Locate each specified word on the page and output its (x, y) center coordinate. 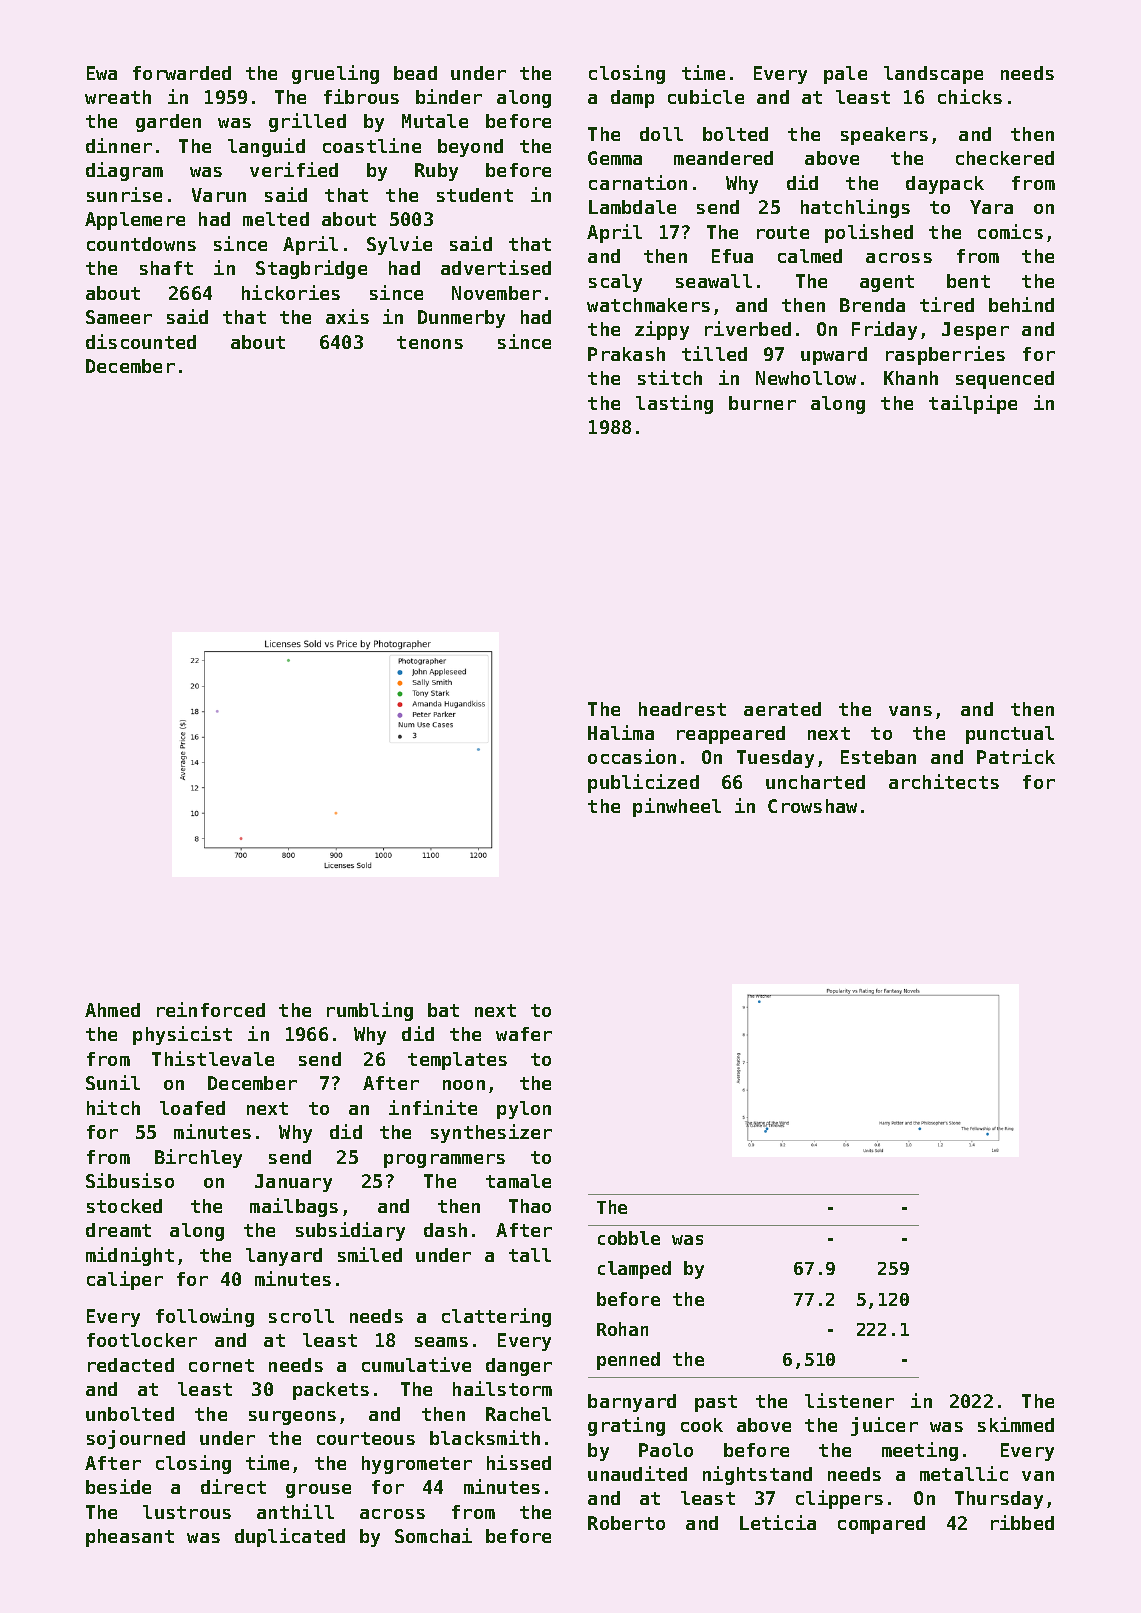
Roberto (626, 1523)
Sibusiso (130, 1180)
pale (845, 75)
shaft (166, 268)
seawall (714, 281)
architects (944, 781)
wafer (524, 1034)
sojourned (136, 1439)
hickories (291, 292)
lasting (674, 404)
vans (910, 711)
